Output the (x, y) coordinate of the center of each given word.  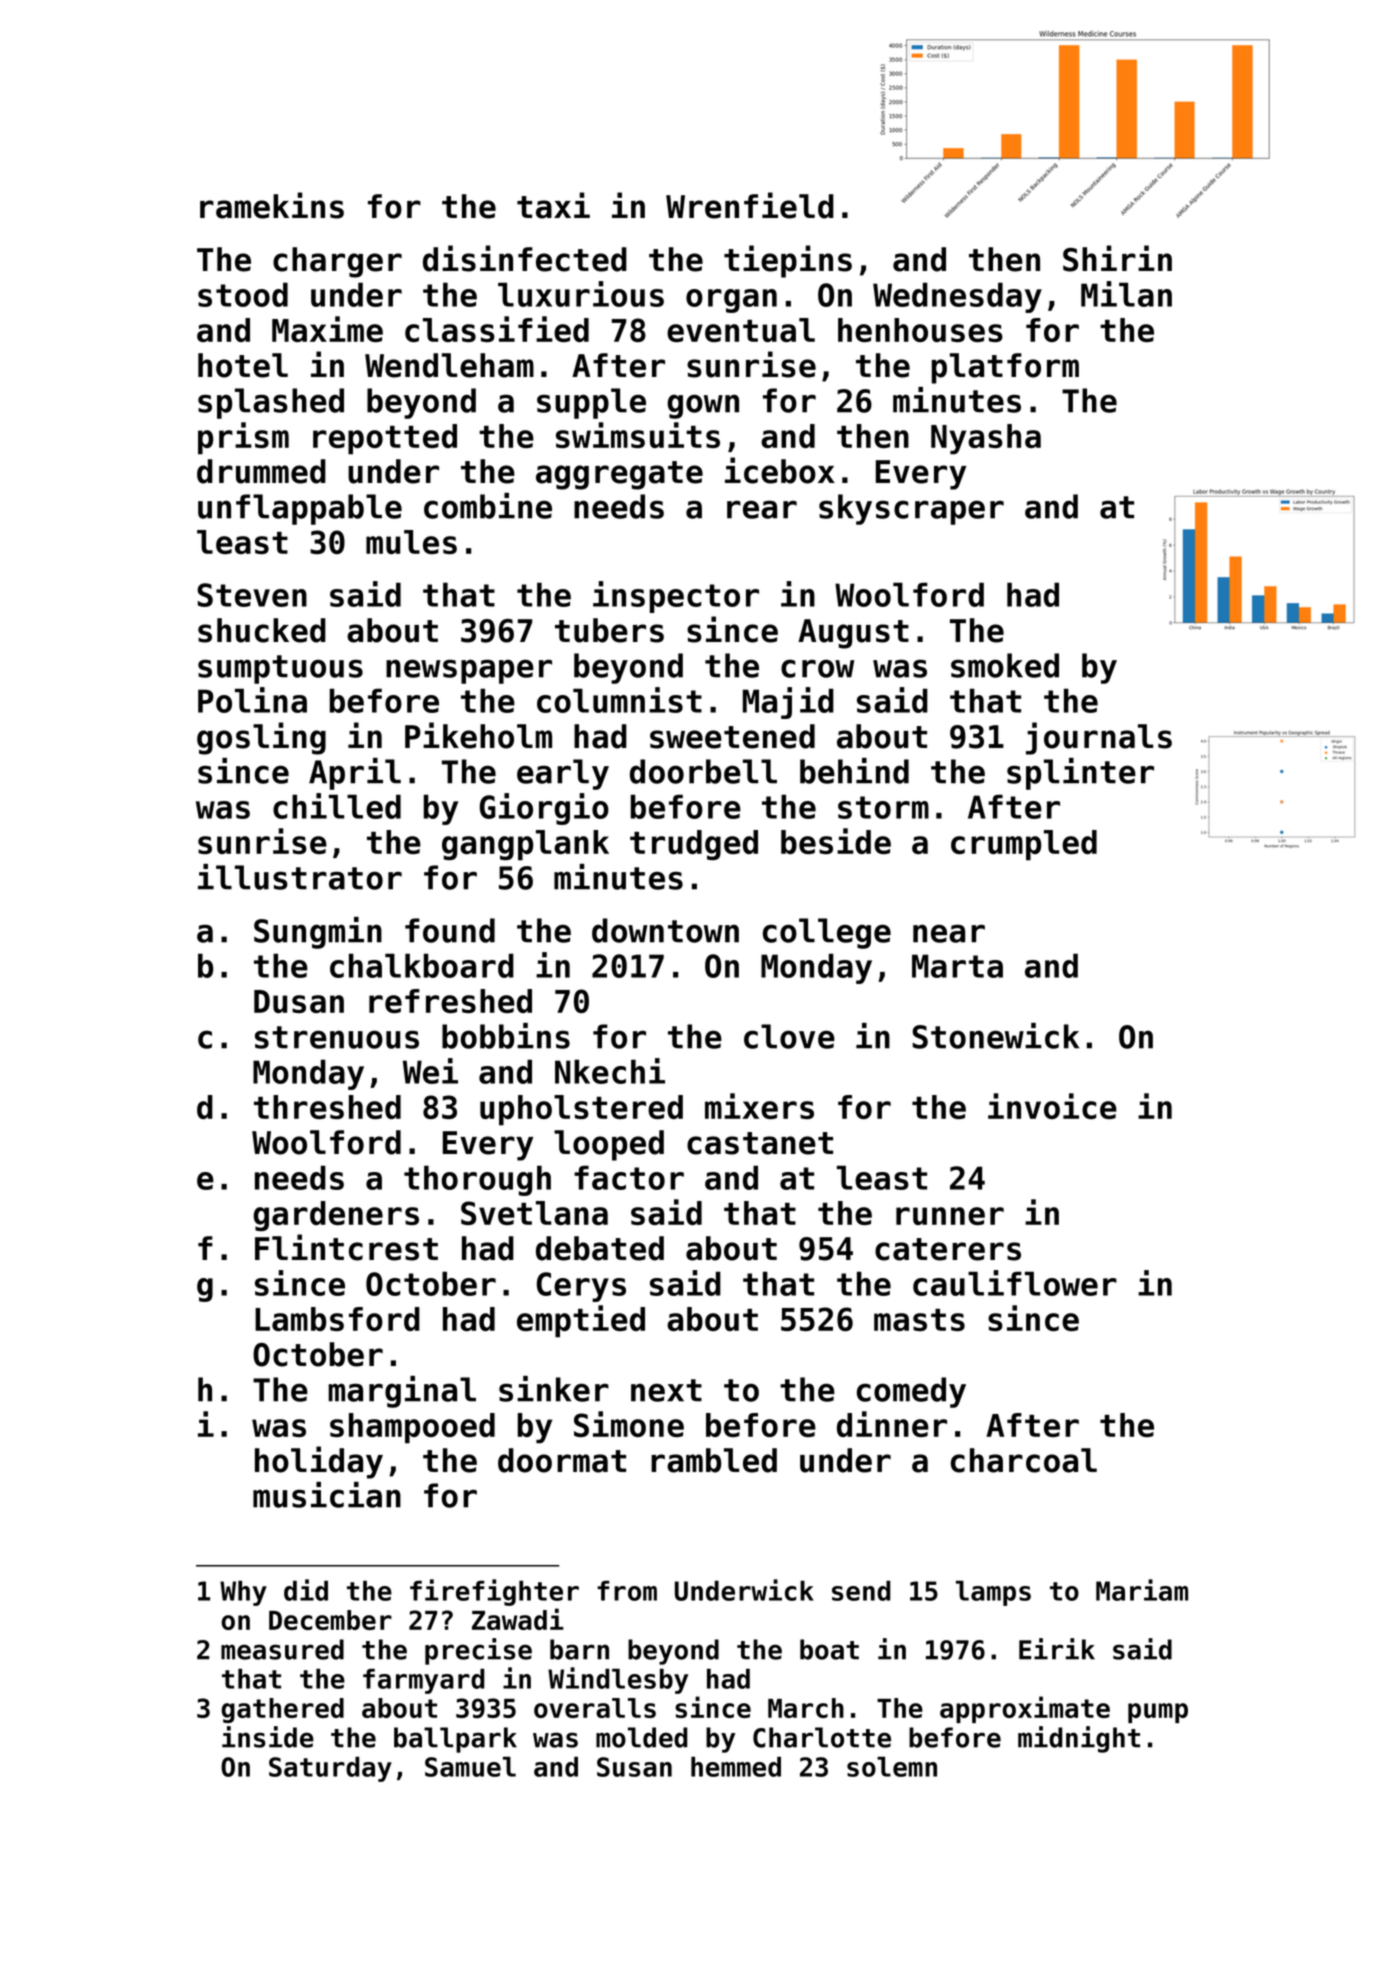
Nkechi (610, 1071)
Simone (629, 1424)
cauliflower (1015, 1283)
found (450, 930)
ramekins (272, 205)
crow (817, 668)
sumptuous (280, 669)
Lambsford (337, 1319)
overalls (595, 1708)
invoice (1052, 1106)
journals (1099, 738)
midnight (1079, 1739)
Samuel (470, 1767)
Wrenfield (750, 205)
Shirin (1117, 258)
